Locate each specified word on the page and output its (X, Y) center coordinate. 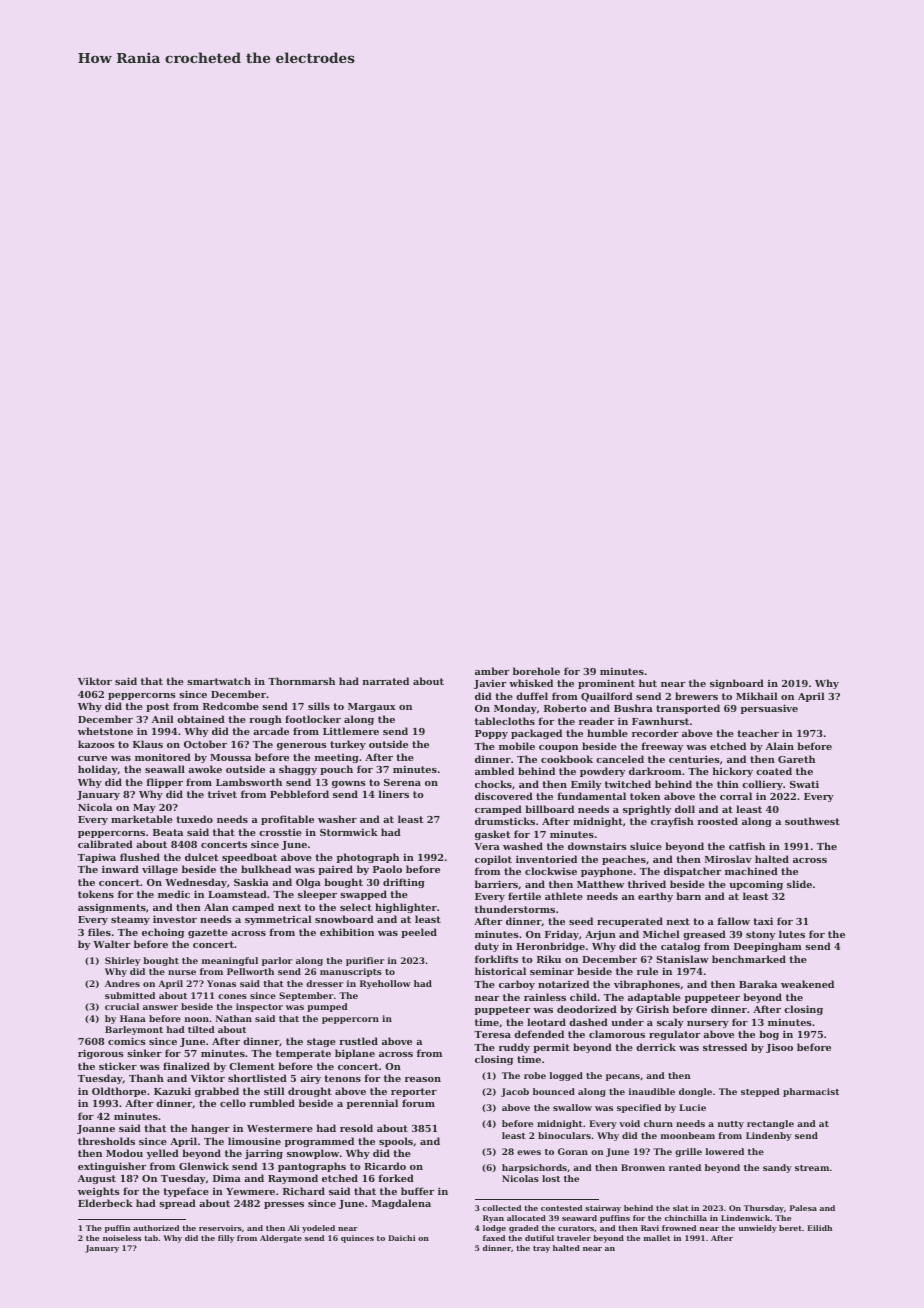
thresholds (106, 1141)
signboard (737, 684)
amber (492, 671)
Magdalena (401, 1204)
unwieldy (757, 1229)
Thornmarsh (301, 681)
